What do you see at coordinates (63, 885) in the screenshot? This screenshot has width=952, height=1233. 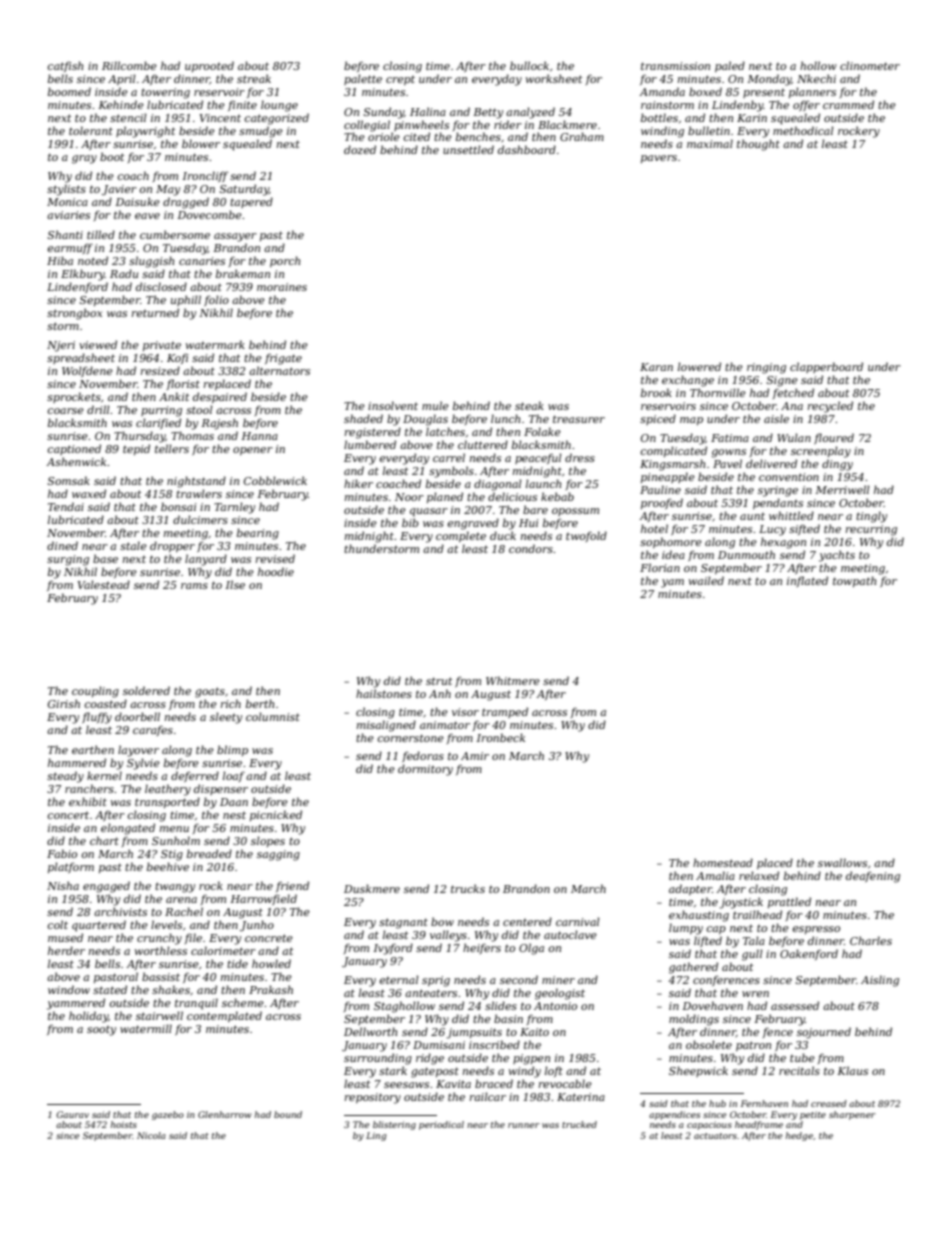 I see `Nisha` at bounding box center [63, 885].
